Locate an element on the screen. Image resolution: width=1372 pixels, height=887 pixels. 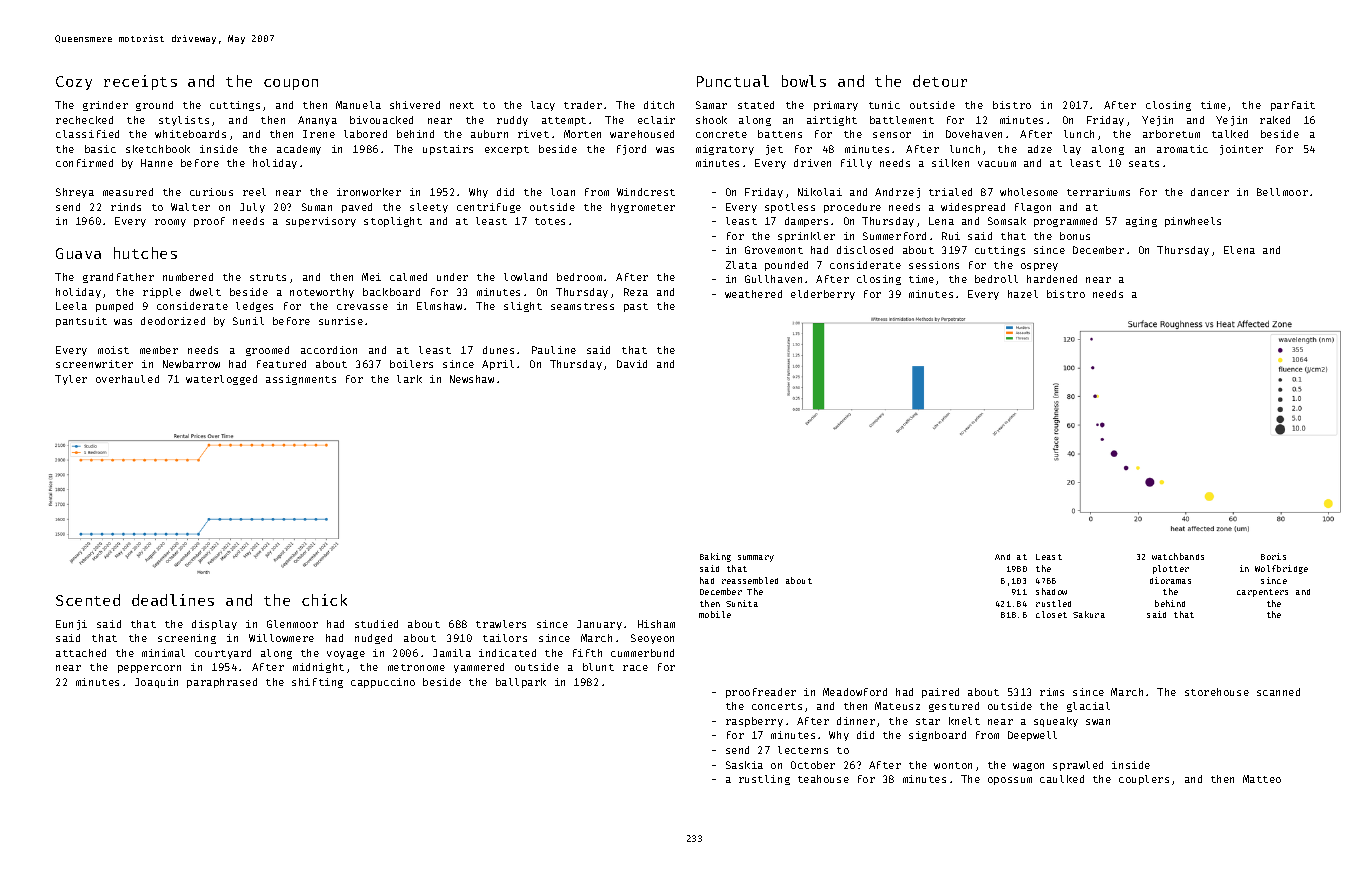
scanned is located at coordinates (1278, 692).
